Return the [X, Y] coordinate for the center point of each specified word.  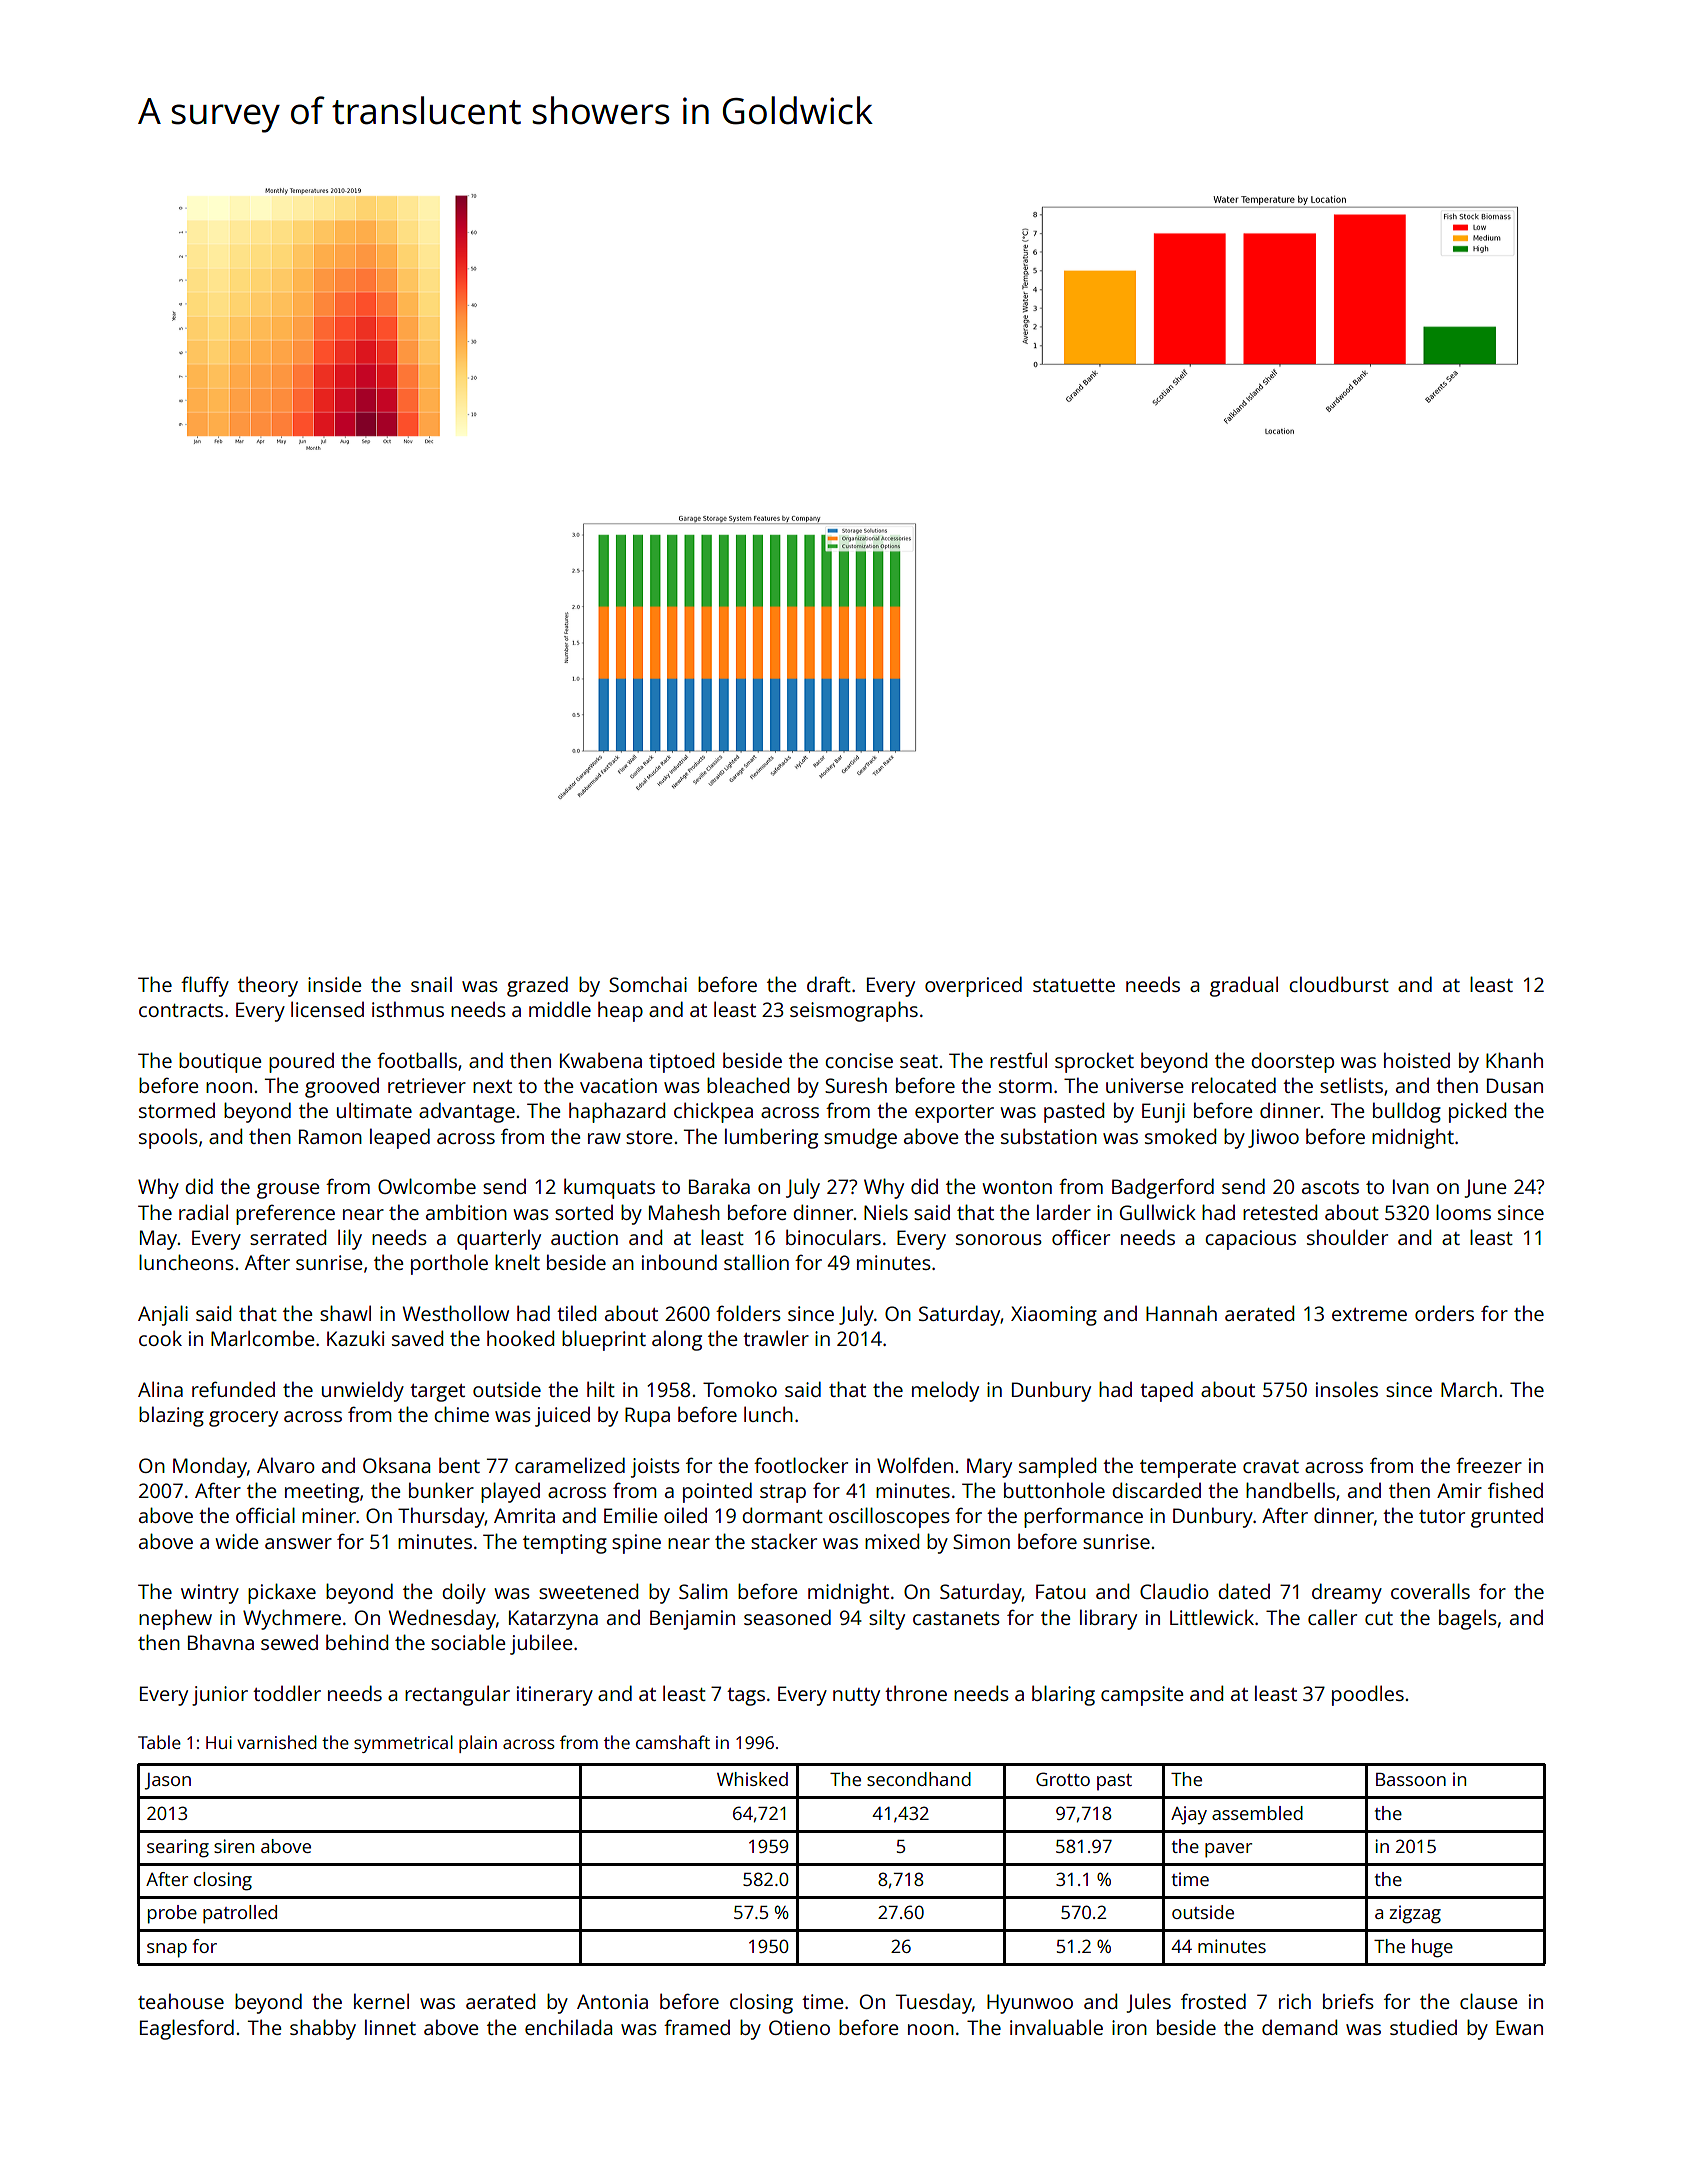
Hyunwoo [1030, 2004]
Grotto [1063, 1779]
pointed [717, 1492]
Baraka [719, 1186]
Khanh [1514, 1060]
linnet [390, 2027]
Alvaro [286, 1465]
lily [350, 1239]
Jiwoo [1273, 1138]
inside [334, 984]
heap [620, 1011]
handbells [1290, 1490]
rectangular [457, 1695]
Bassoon [1411, 1779]
